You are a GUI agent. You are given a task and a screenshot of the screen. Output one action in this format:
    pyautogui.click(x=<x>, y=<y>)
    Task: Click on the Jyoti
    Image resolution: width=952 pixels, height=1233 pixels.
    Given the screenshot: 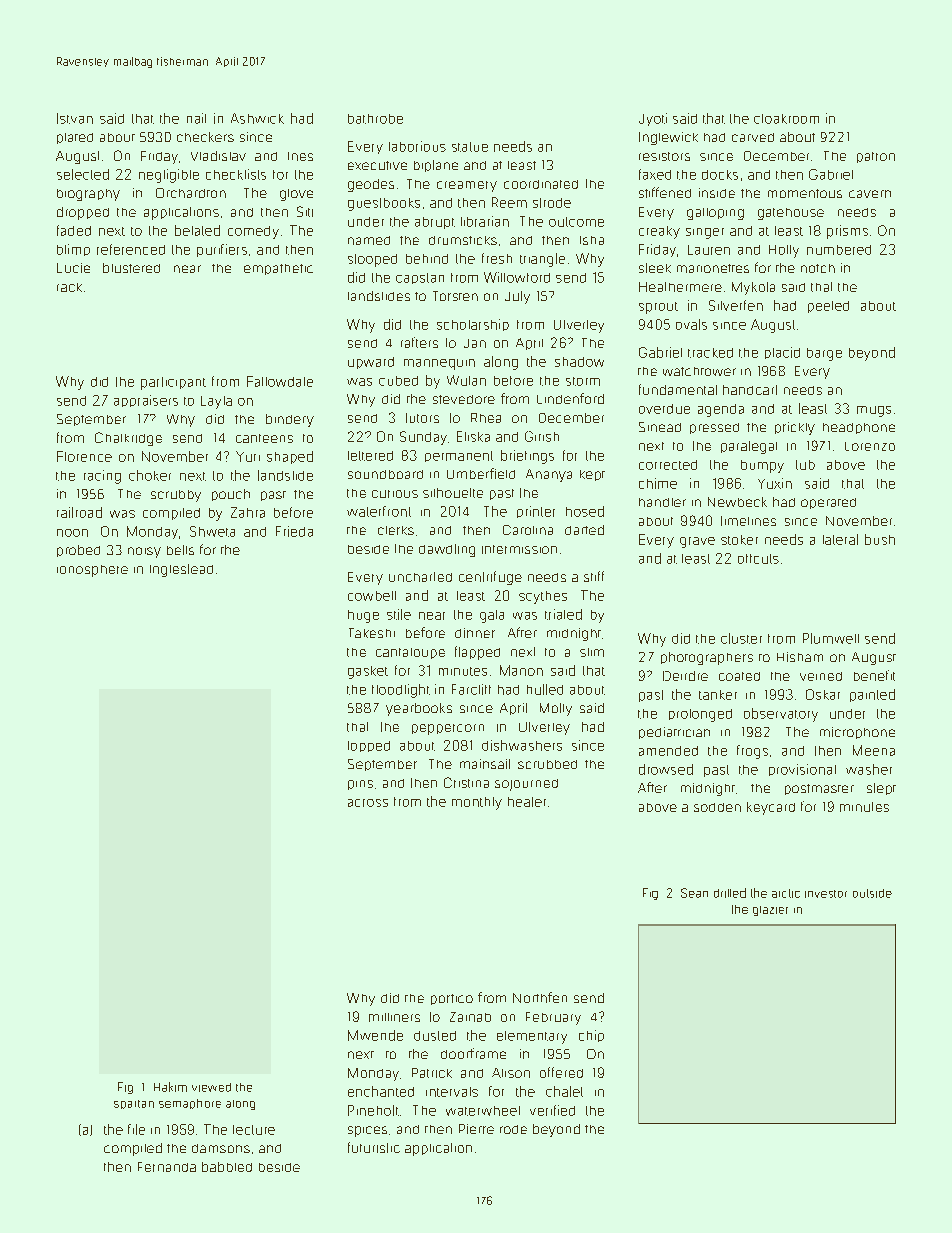 What is the action you would take?
    pyautogui.click(x=653, y=119)
